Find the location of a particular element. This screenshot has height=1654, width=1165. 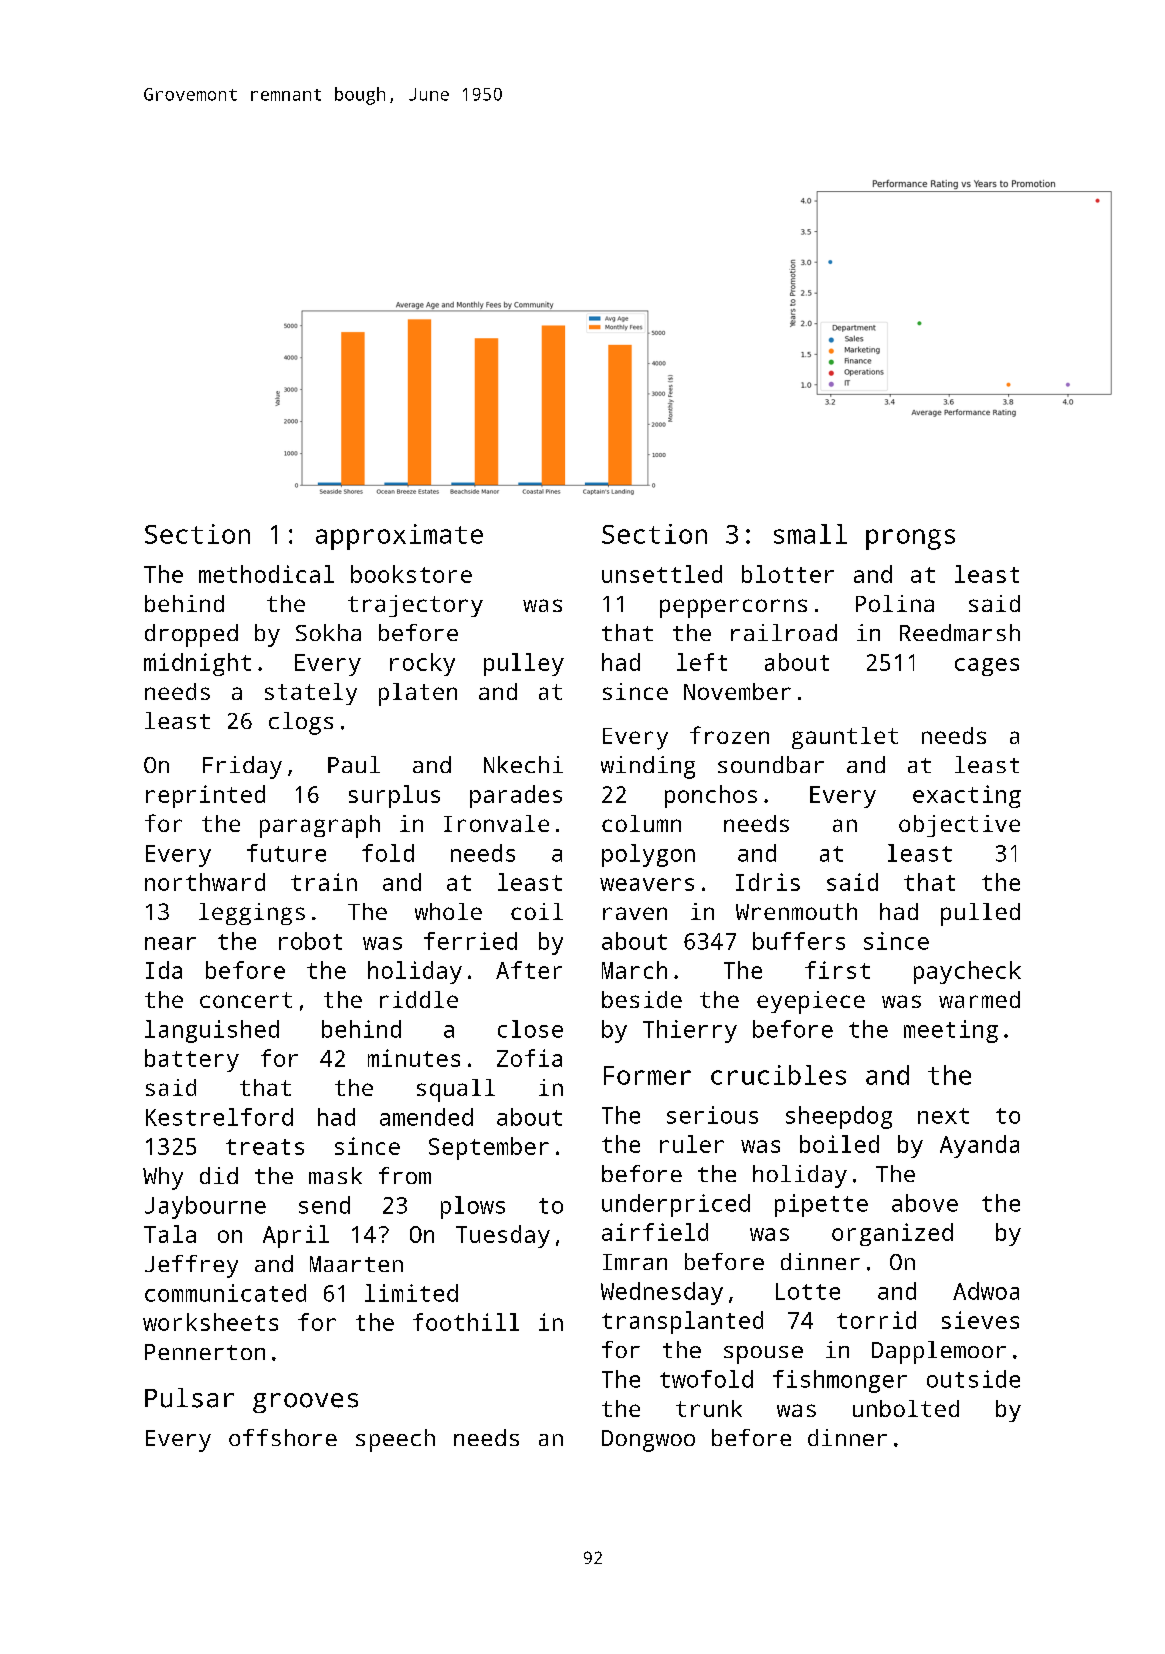

treats is located at coordinates (265, 1147).
